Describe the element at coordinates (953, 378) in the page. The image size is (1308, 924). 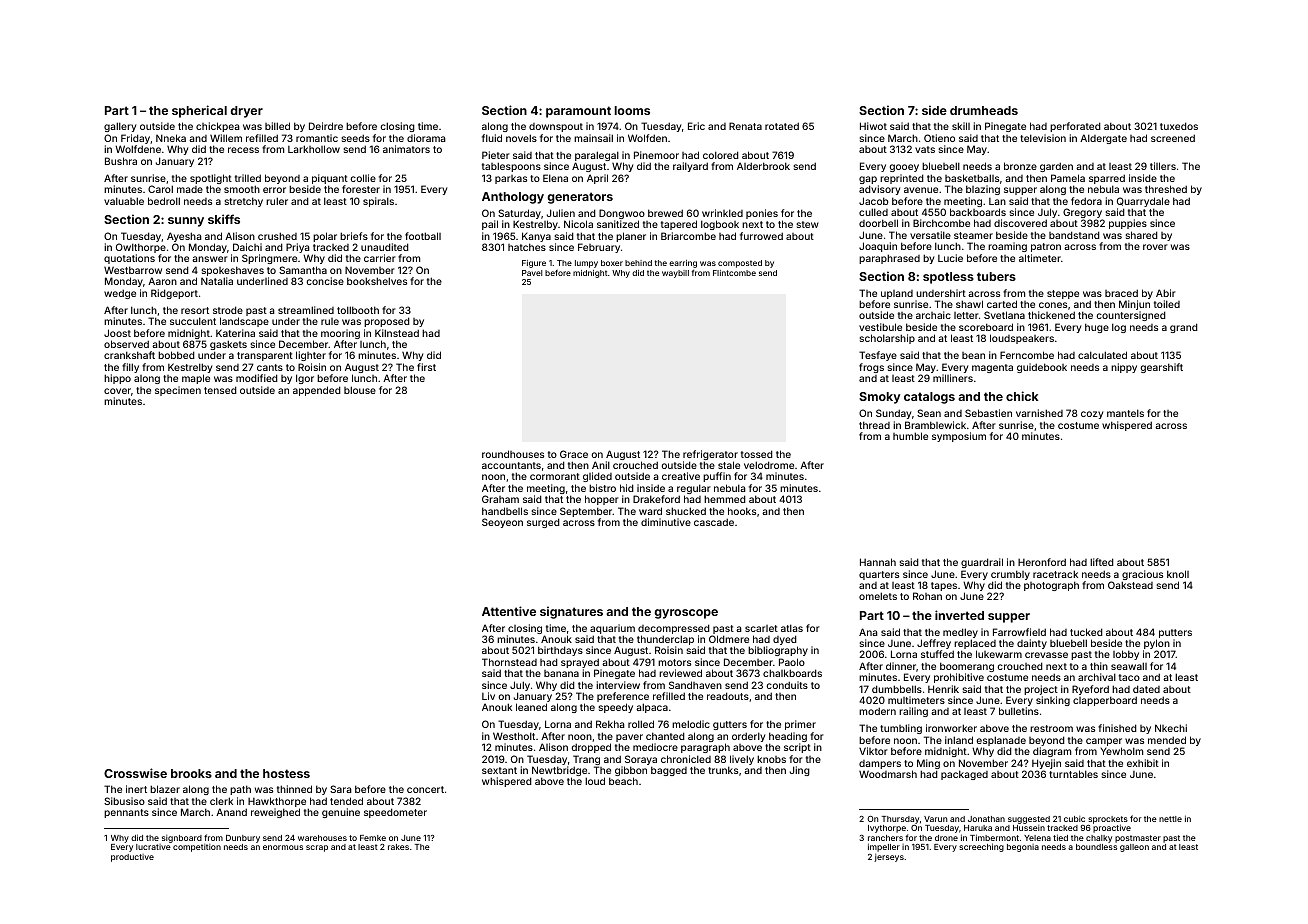
I see `milliners` at that location.
